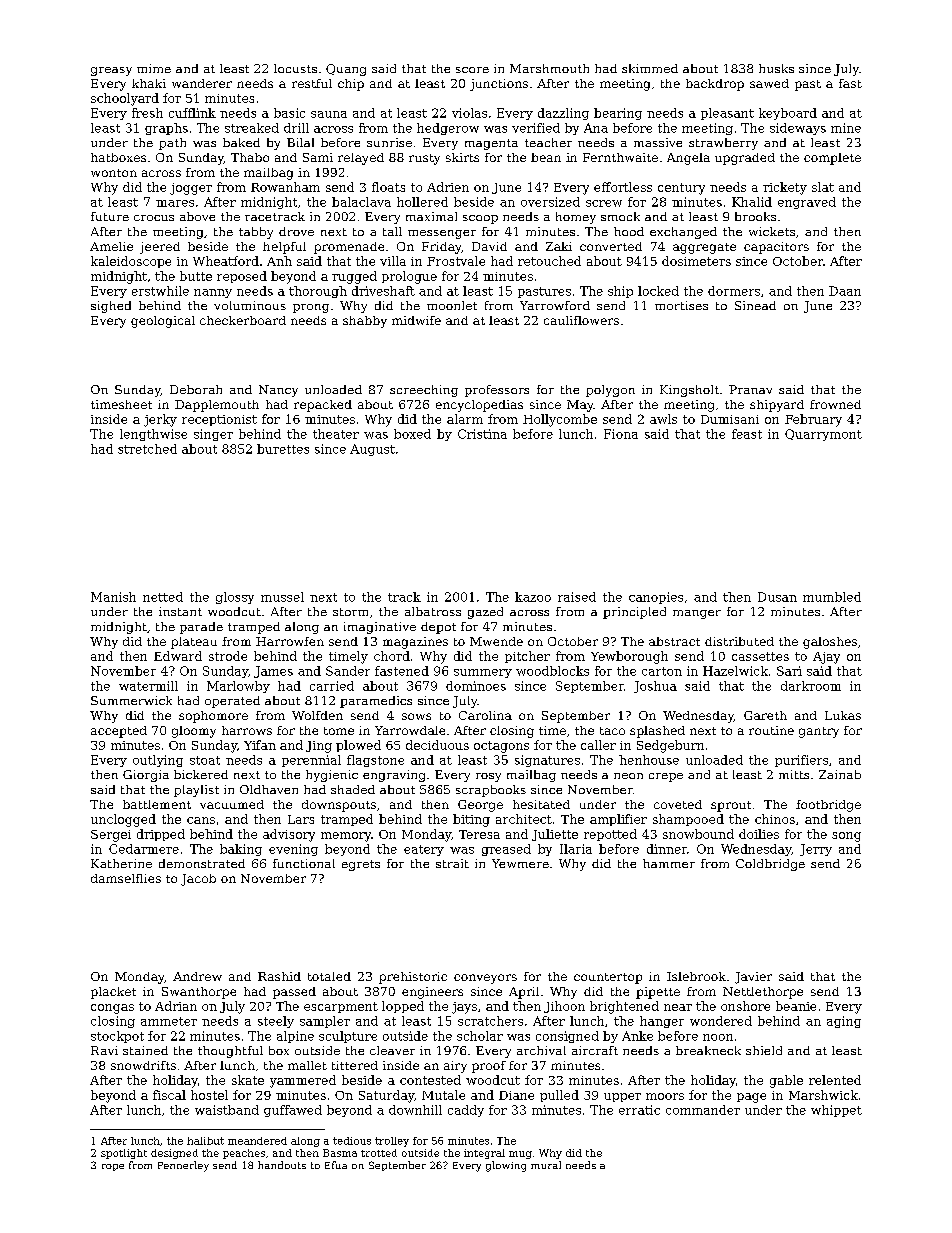 This screenshot has width=952, height=1233. Describe the element at coordinates (747, 434) in the screenshot. I see `feast` at that location.
